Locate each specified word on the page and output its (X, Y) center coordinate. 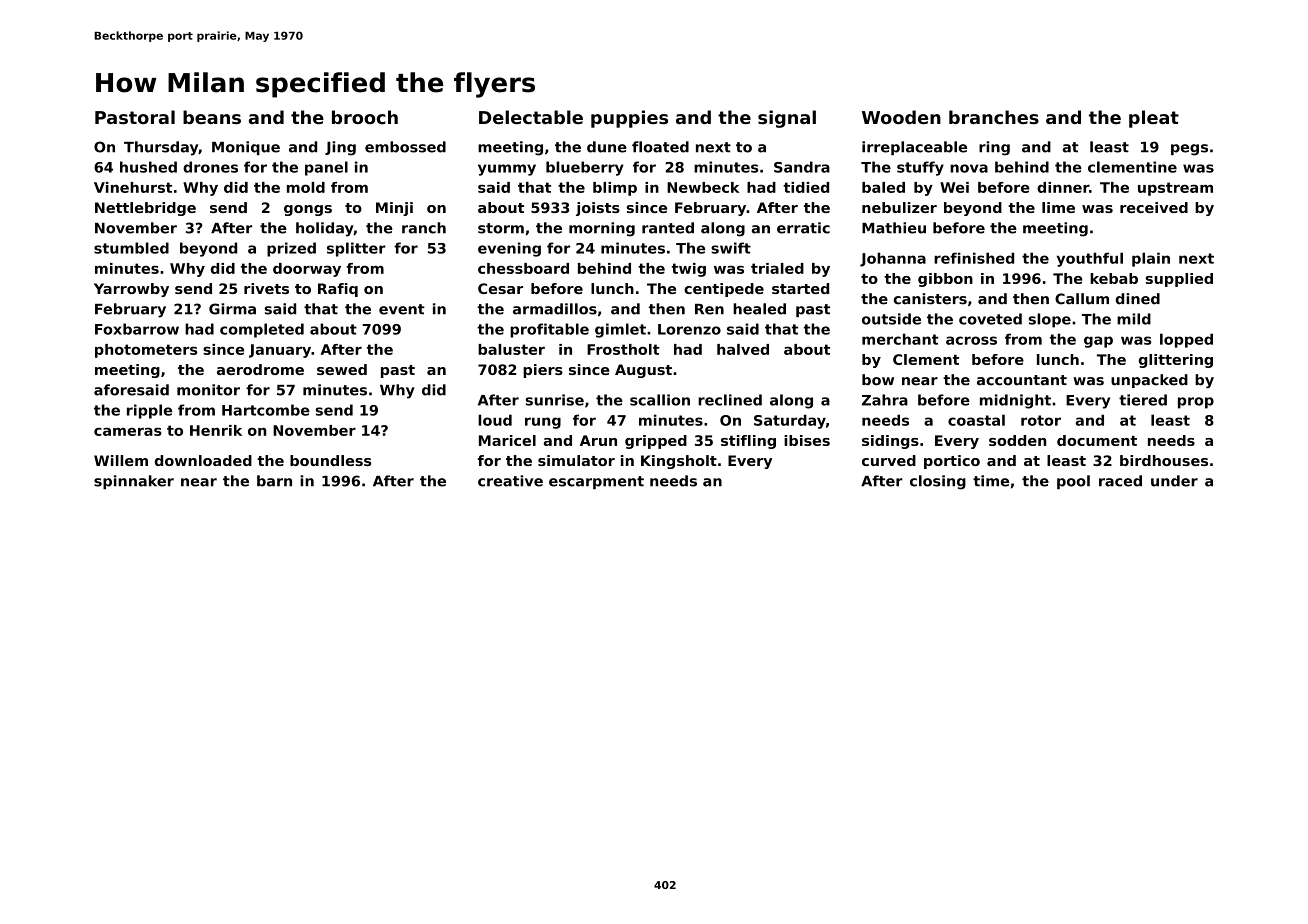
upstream (1175, 189)
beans (212, 117)
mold (306, 187)
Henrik (216, 430)
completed (262, 330)
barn (274, 481)
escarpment (596, 482)
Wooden (901, 117)
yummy (507, 170)
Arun (598, 440)
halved (743, 349)
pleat (1154, 119)
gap (1098, 342)
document (1097, 440)
